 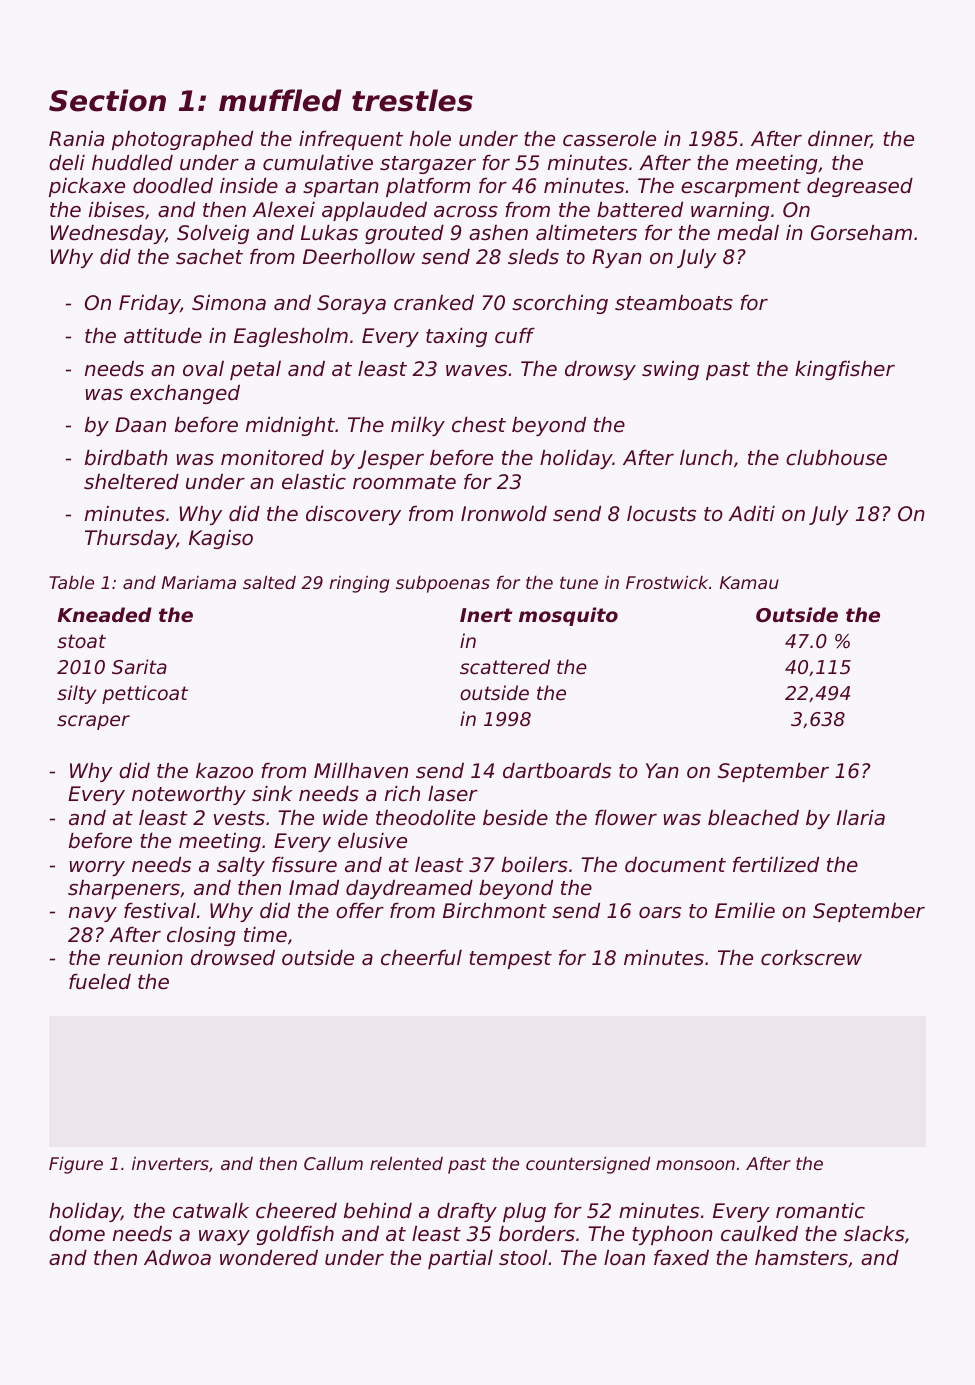 I want to click on dartboards, so click(x=557, y=771).
